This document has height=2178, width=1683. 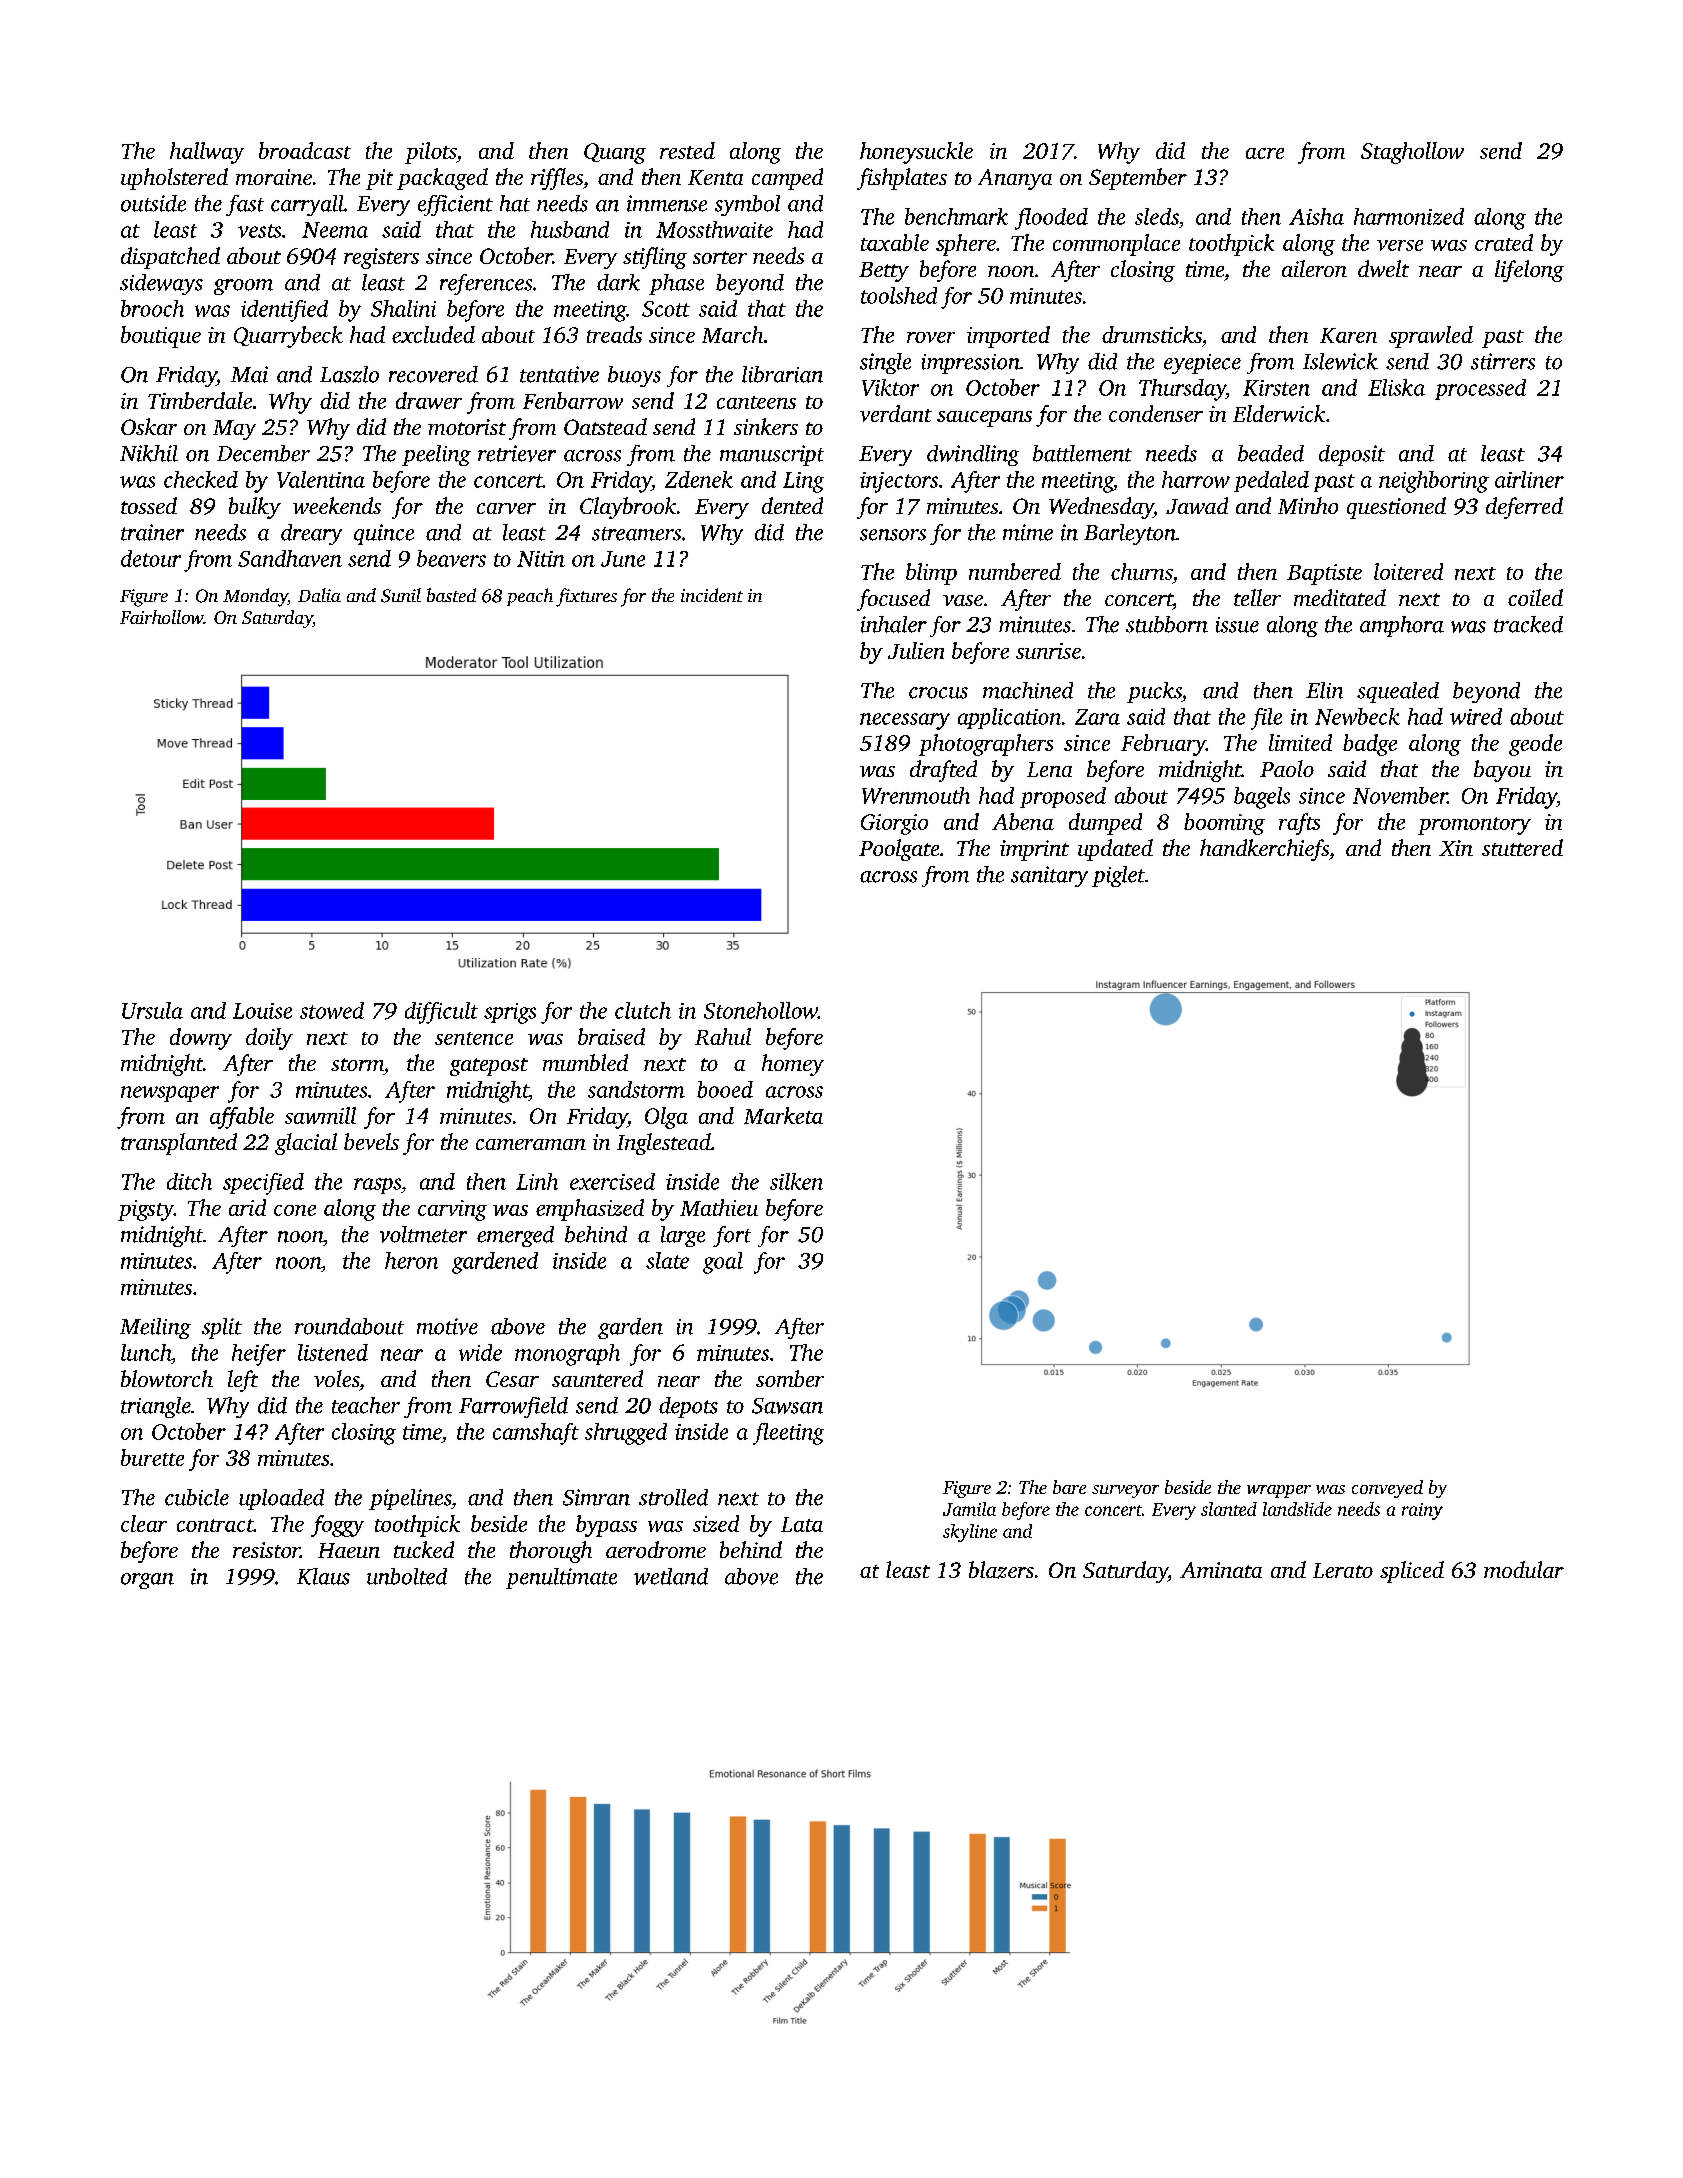 What do you see at coordinates (1528, 624) in the document?
I see `tracked` at bounding box center [1528, 624].
